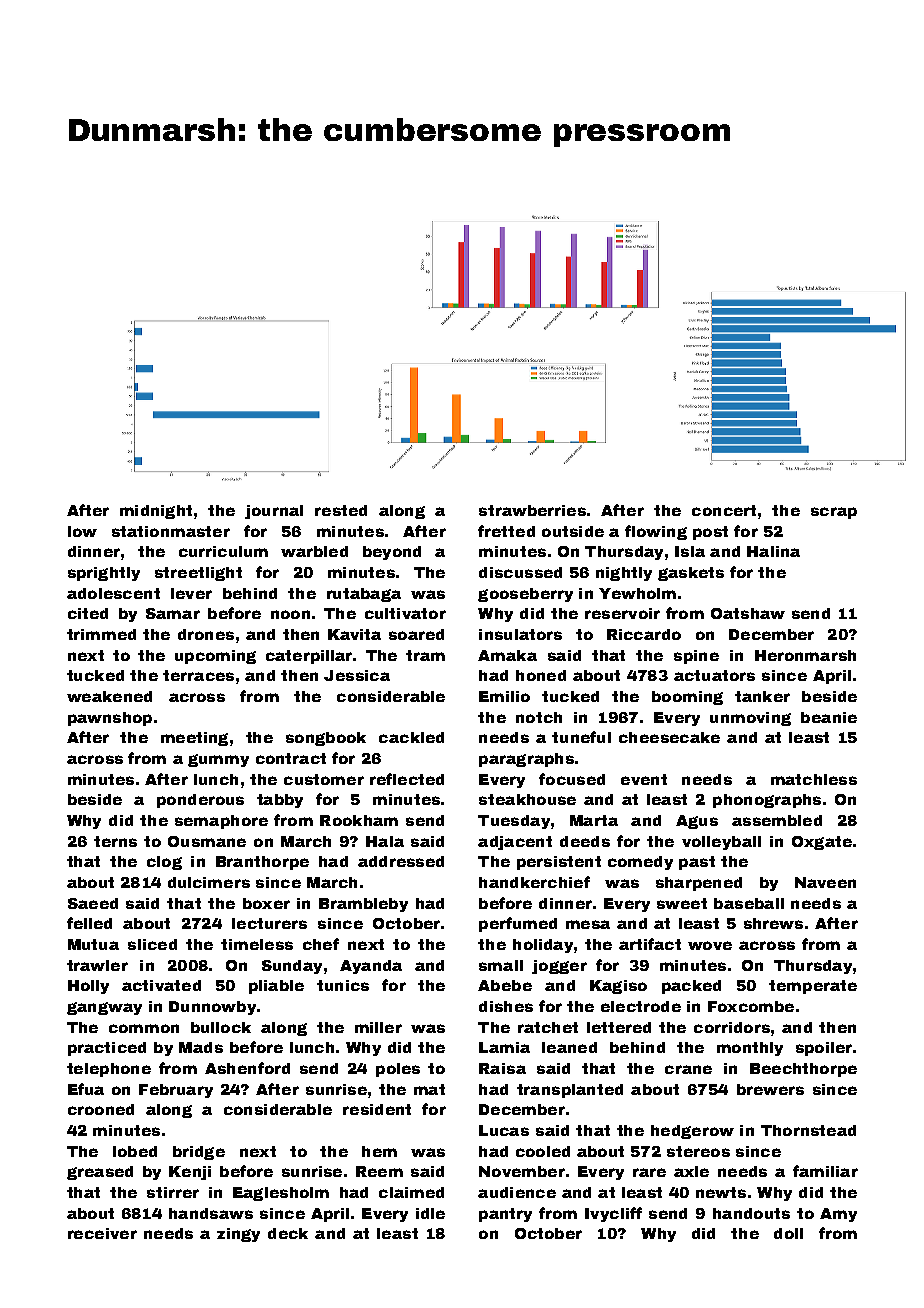  Describe the element at coordinates (221, 822) in the screenshot. I see `semaphore` at that location.
